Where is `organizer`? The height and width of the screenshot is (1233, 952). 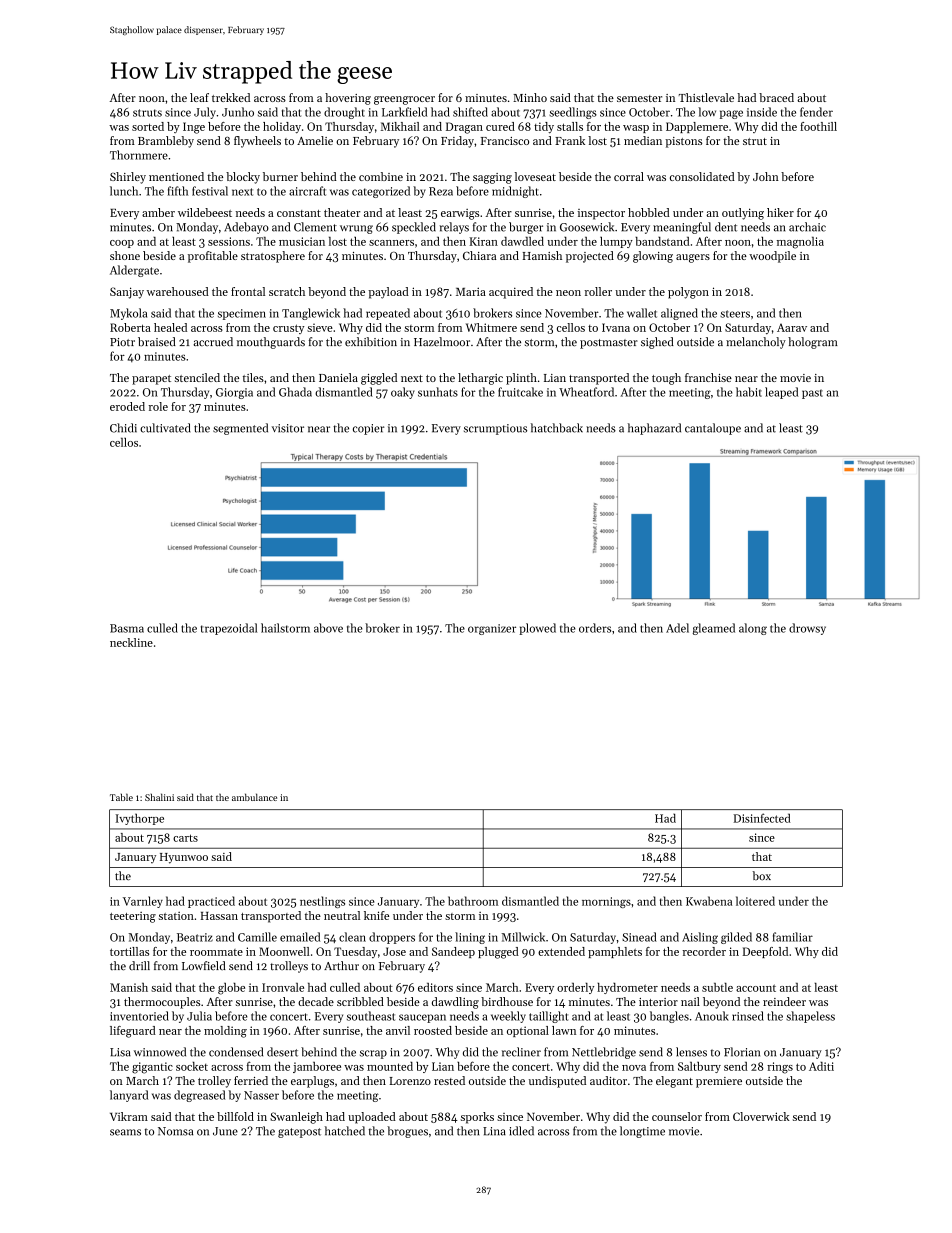 organizer is located at coordinates (492, 629).
